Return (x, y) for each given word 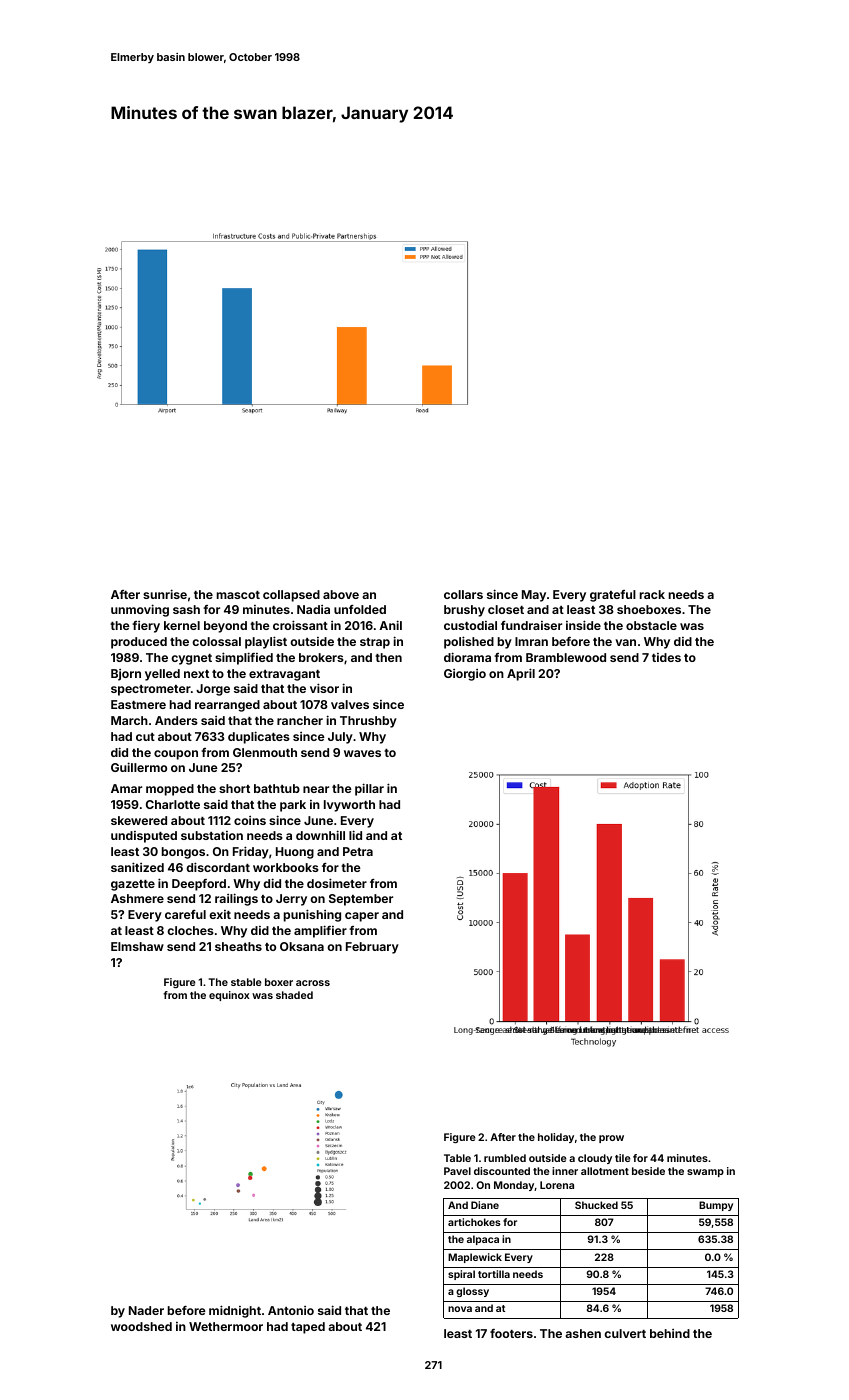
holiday (556, 1138)
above (341, 594)
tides (666, 657)
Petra (358, 851)
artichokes (474, 1222)
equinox (229, 996)
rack (652, 594)
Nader (146, 1310)
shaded (294, 995)
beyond (225, 627)
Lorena (557, 1185)
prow (611, 1139)
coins (250, 820)
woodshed (141, 1326)
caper (362, 917)
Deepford (199, 885)
